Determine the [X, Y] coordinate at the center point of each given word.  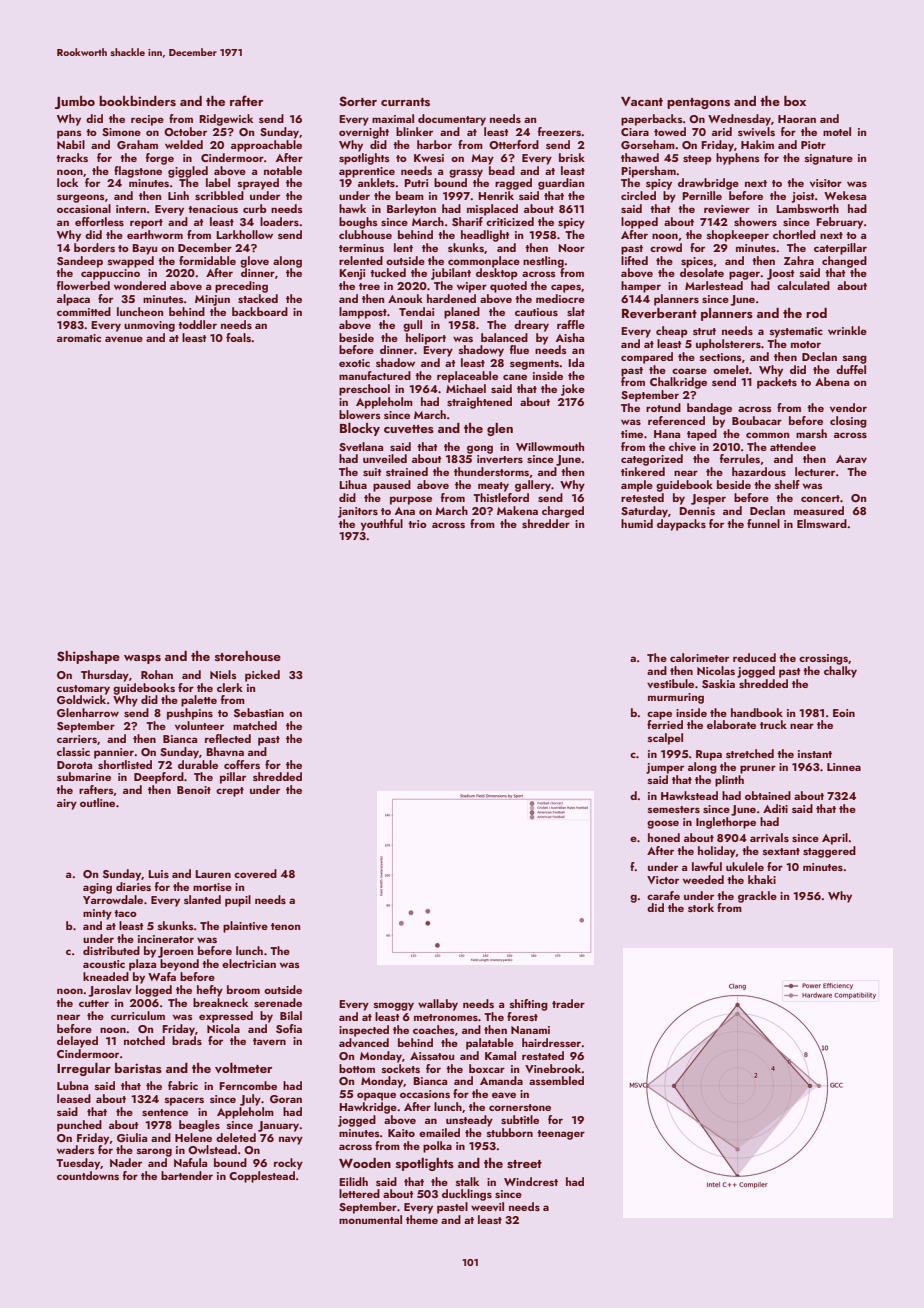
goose [663, 824]
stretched [750, 753]
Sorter [358, 101]
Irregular [84, 1069]
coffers [242, 764]
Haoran [797, 119]
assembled [556, 1080]
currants [405, 102]
